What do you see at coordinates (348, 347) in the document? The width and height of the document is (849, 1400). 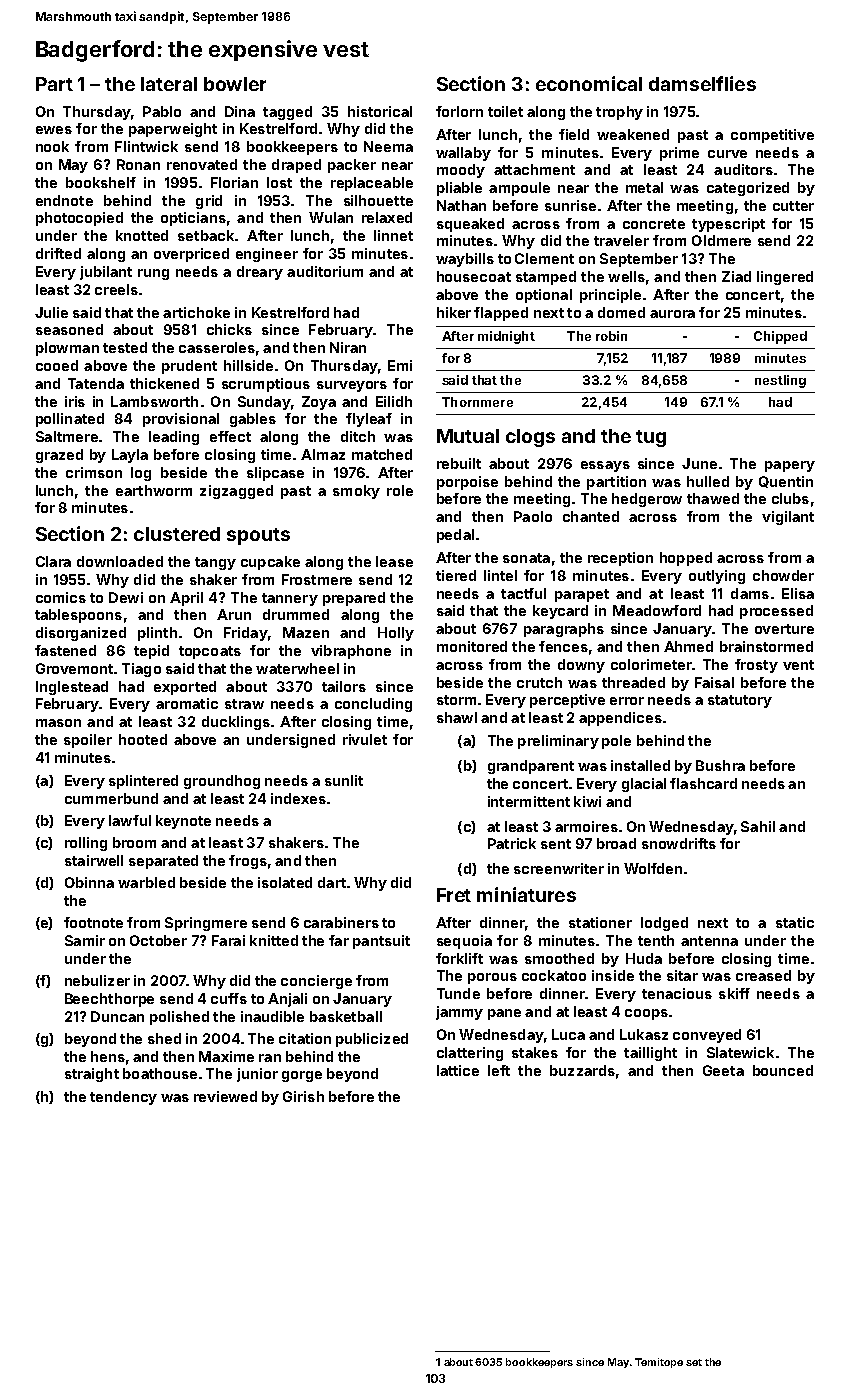 I see `Niran` at bounding box center [348, 347].
